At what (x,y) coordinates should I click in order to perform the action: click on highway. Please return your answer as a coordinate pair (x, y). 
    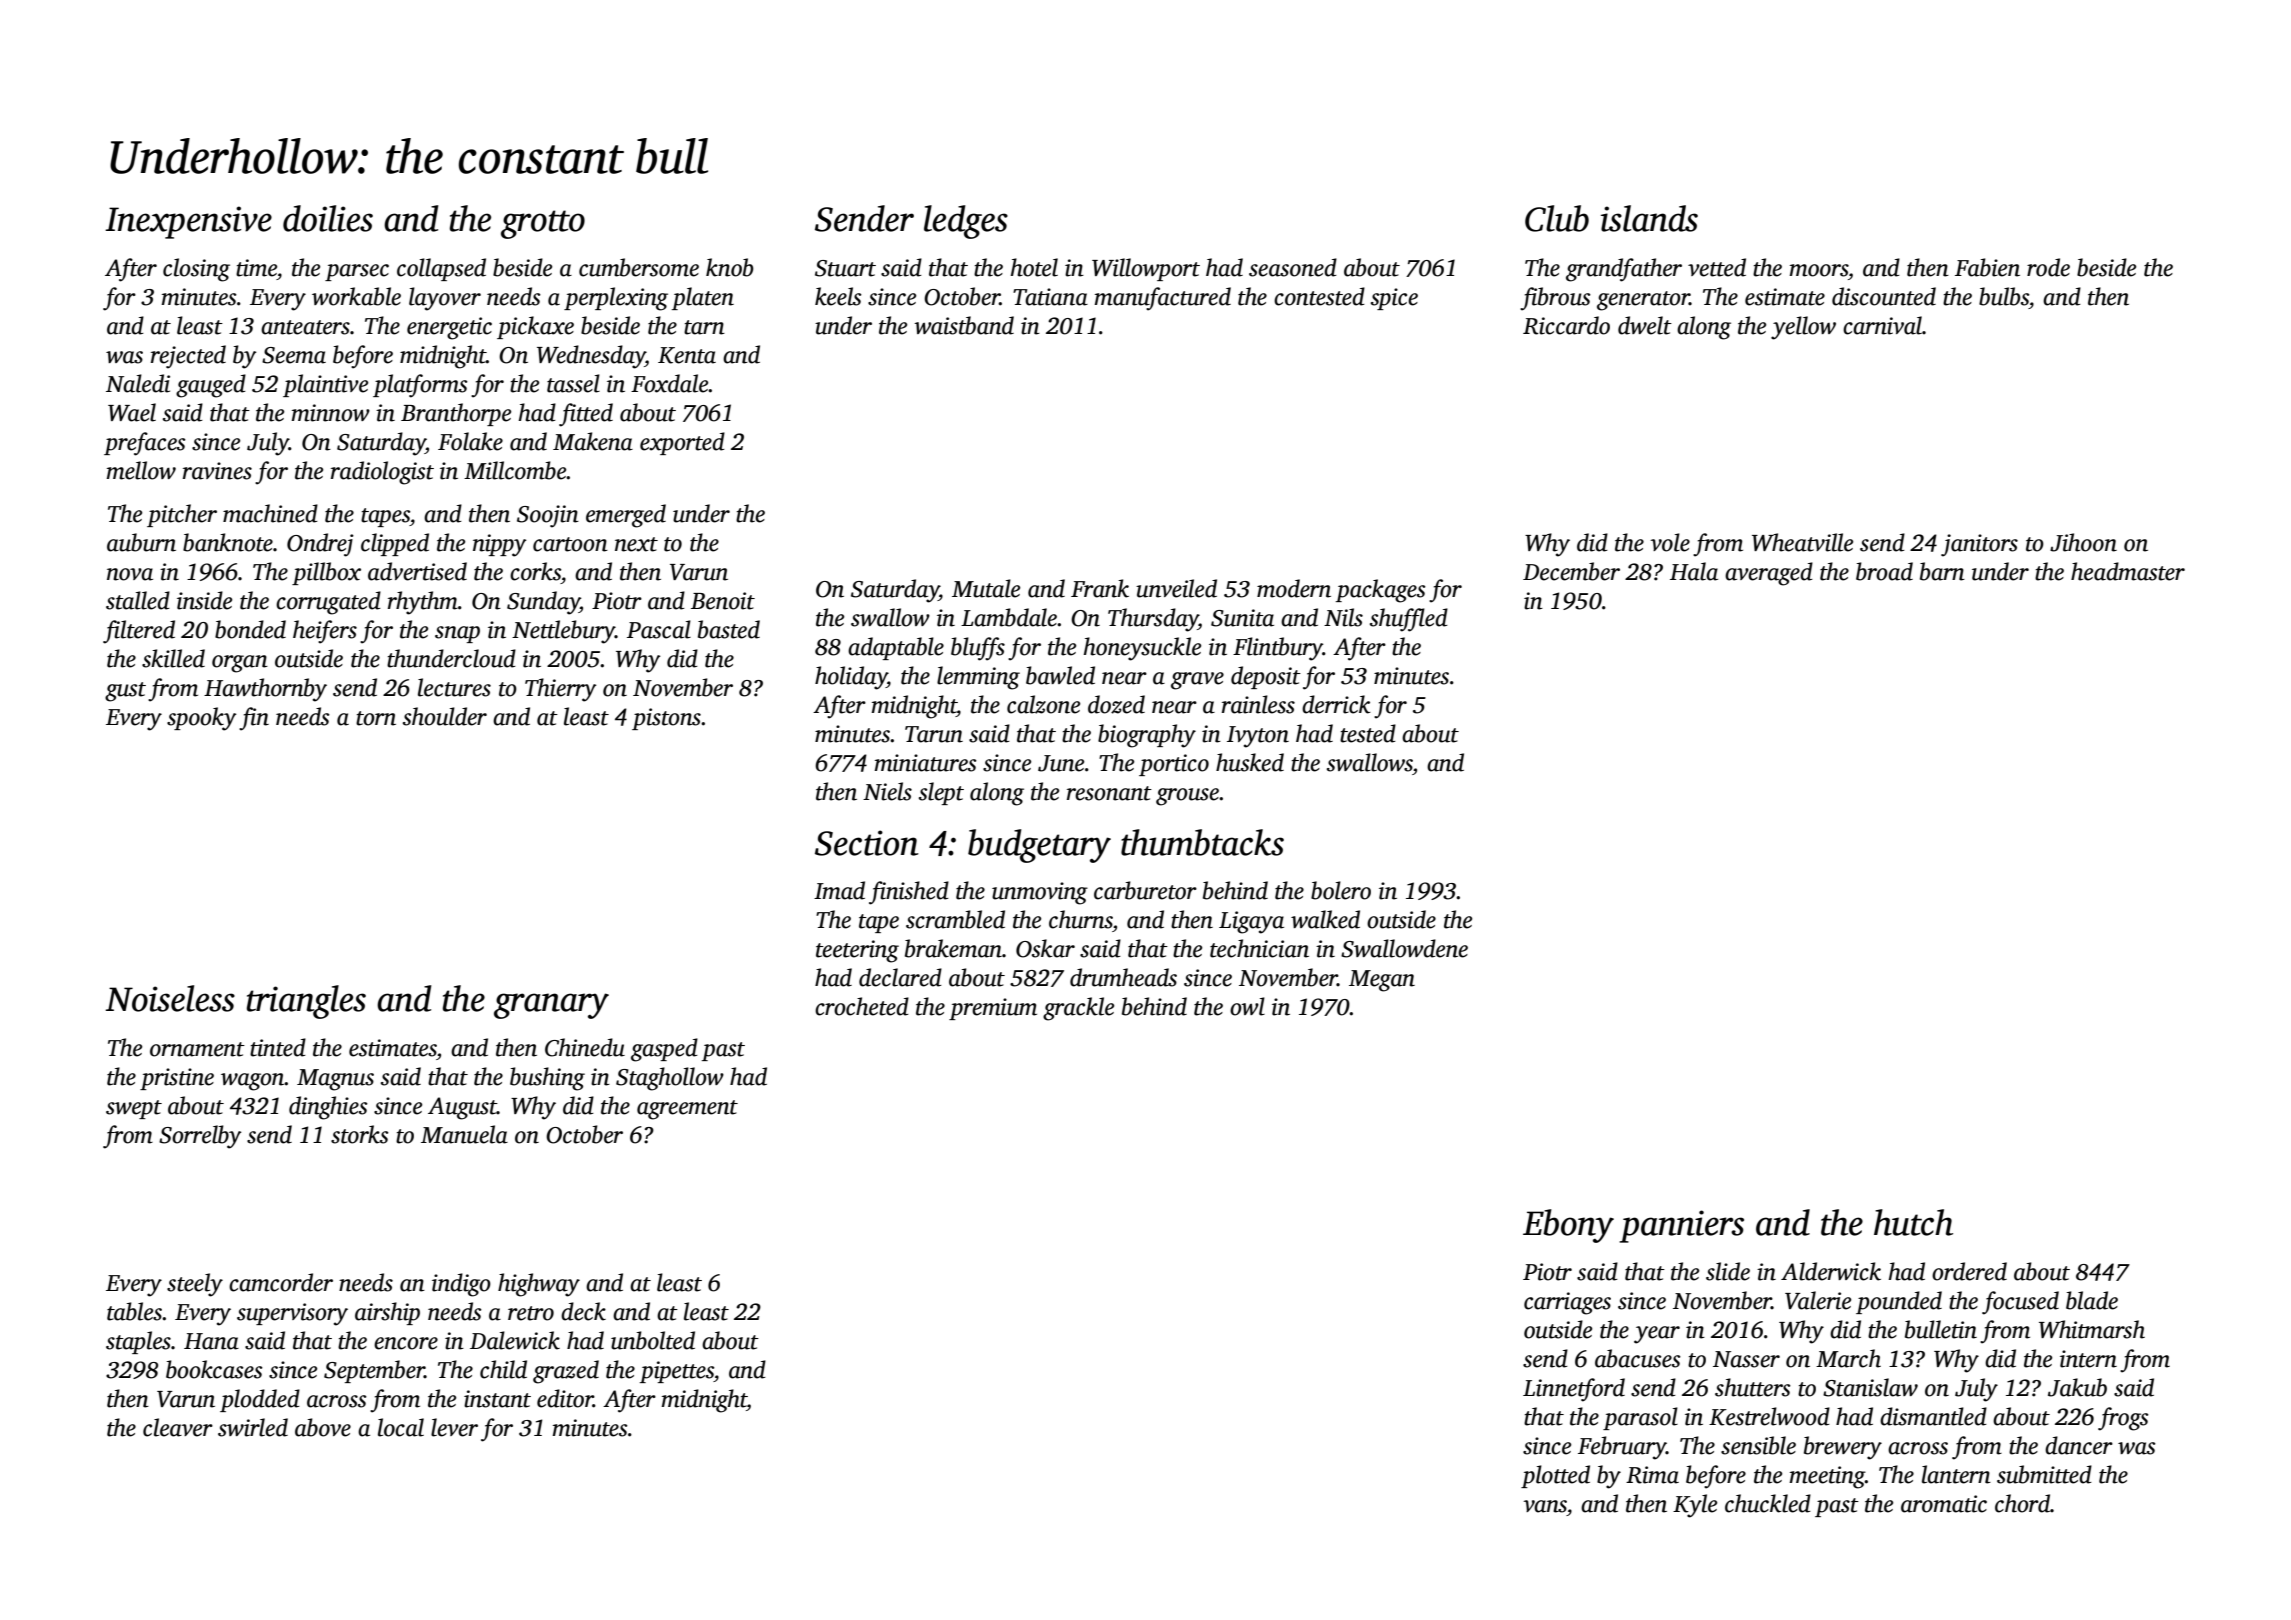
    Looking at the image, I should click on (539, 1285).
